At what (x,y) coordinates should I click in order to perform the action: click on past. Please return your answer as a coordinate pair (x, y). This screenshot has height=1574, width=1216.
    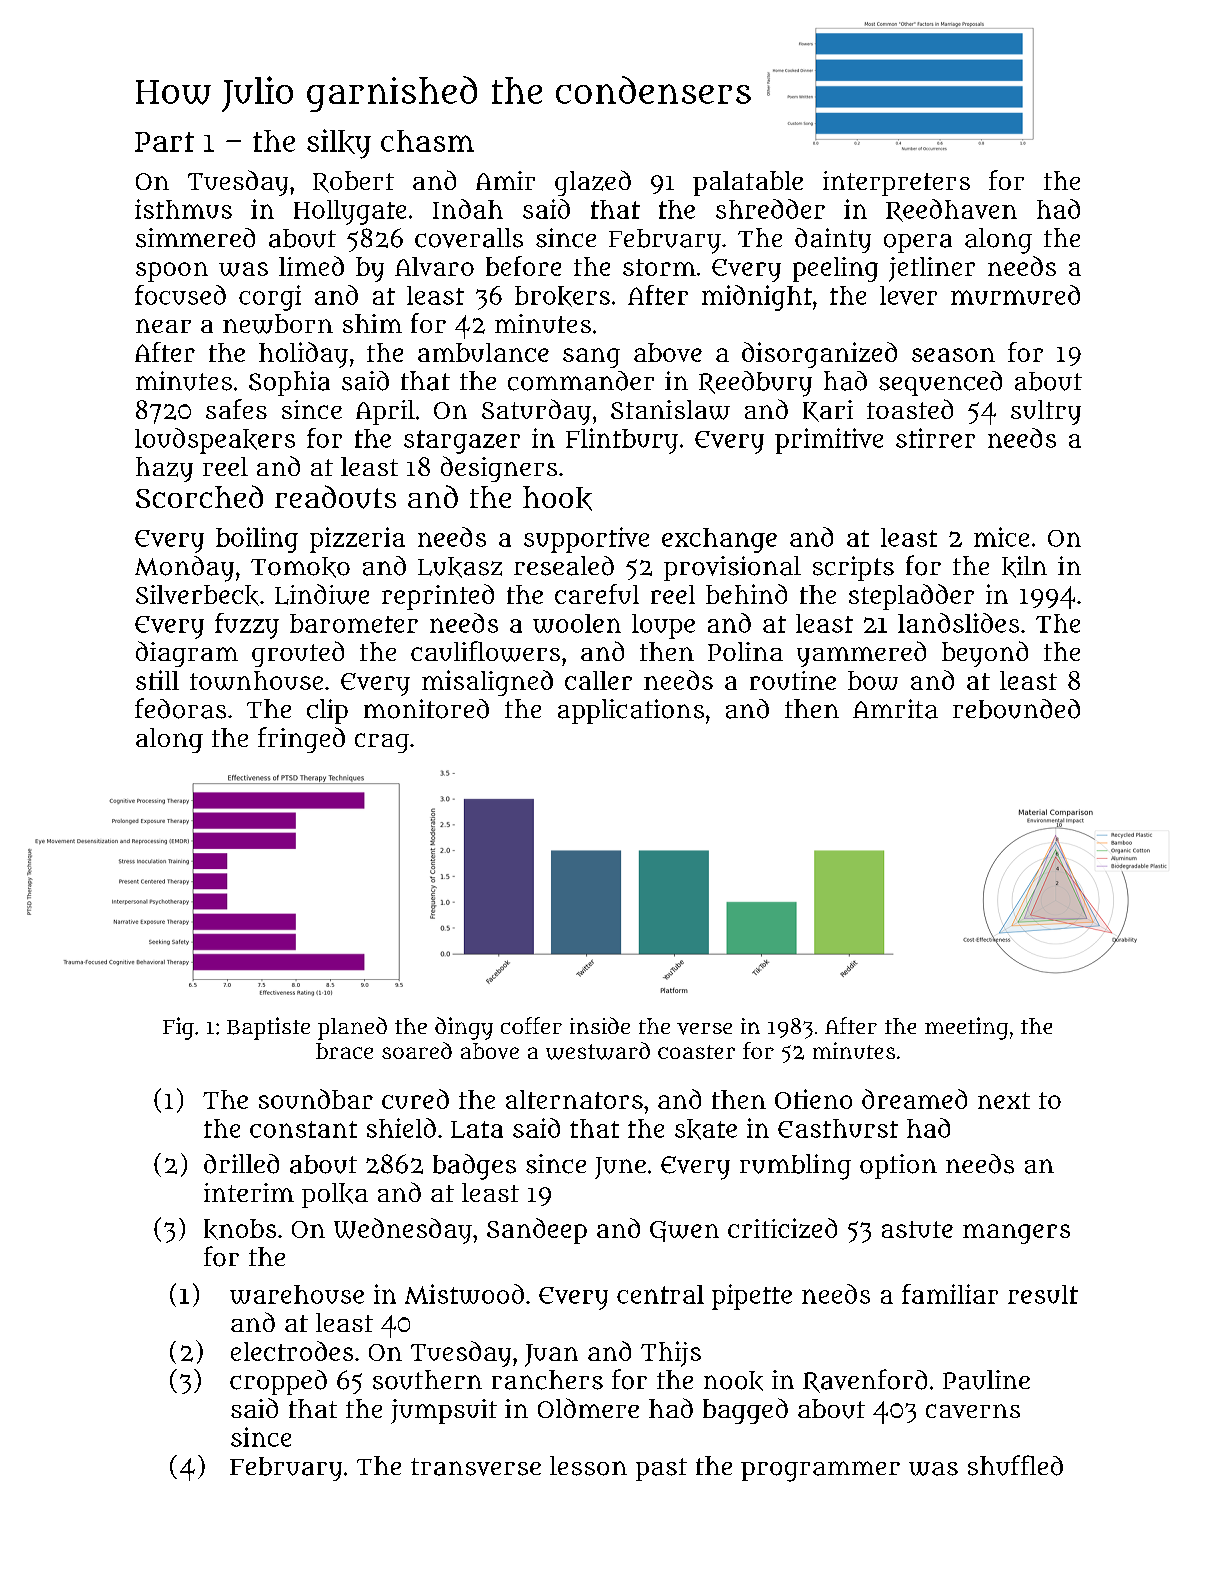
    Looking at the image, I should click on (661, 1469).
